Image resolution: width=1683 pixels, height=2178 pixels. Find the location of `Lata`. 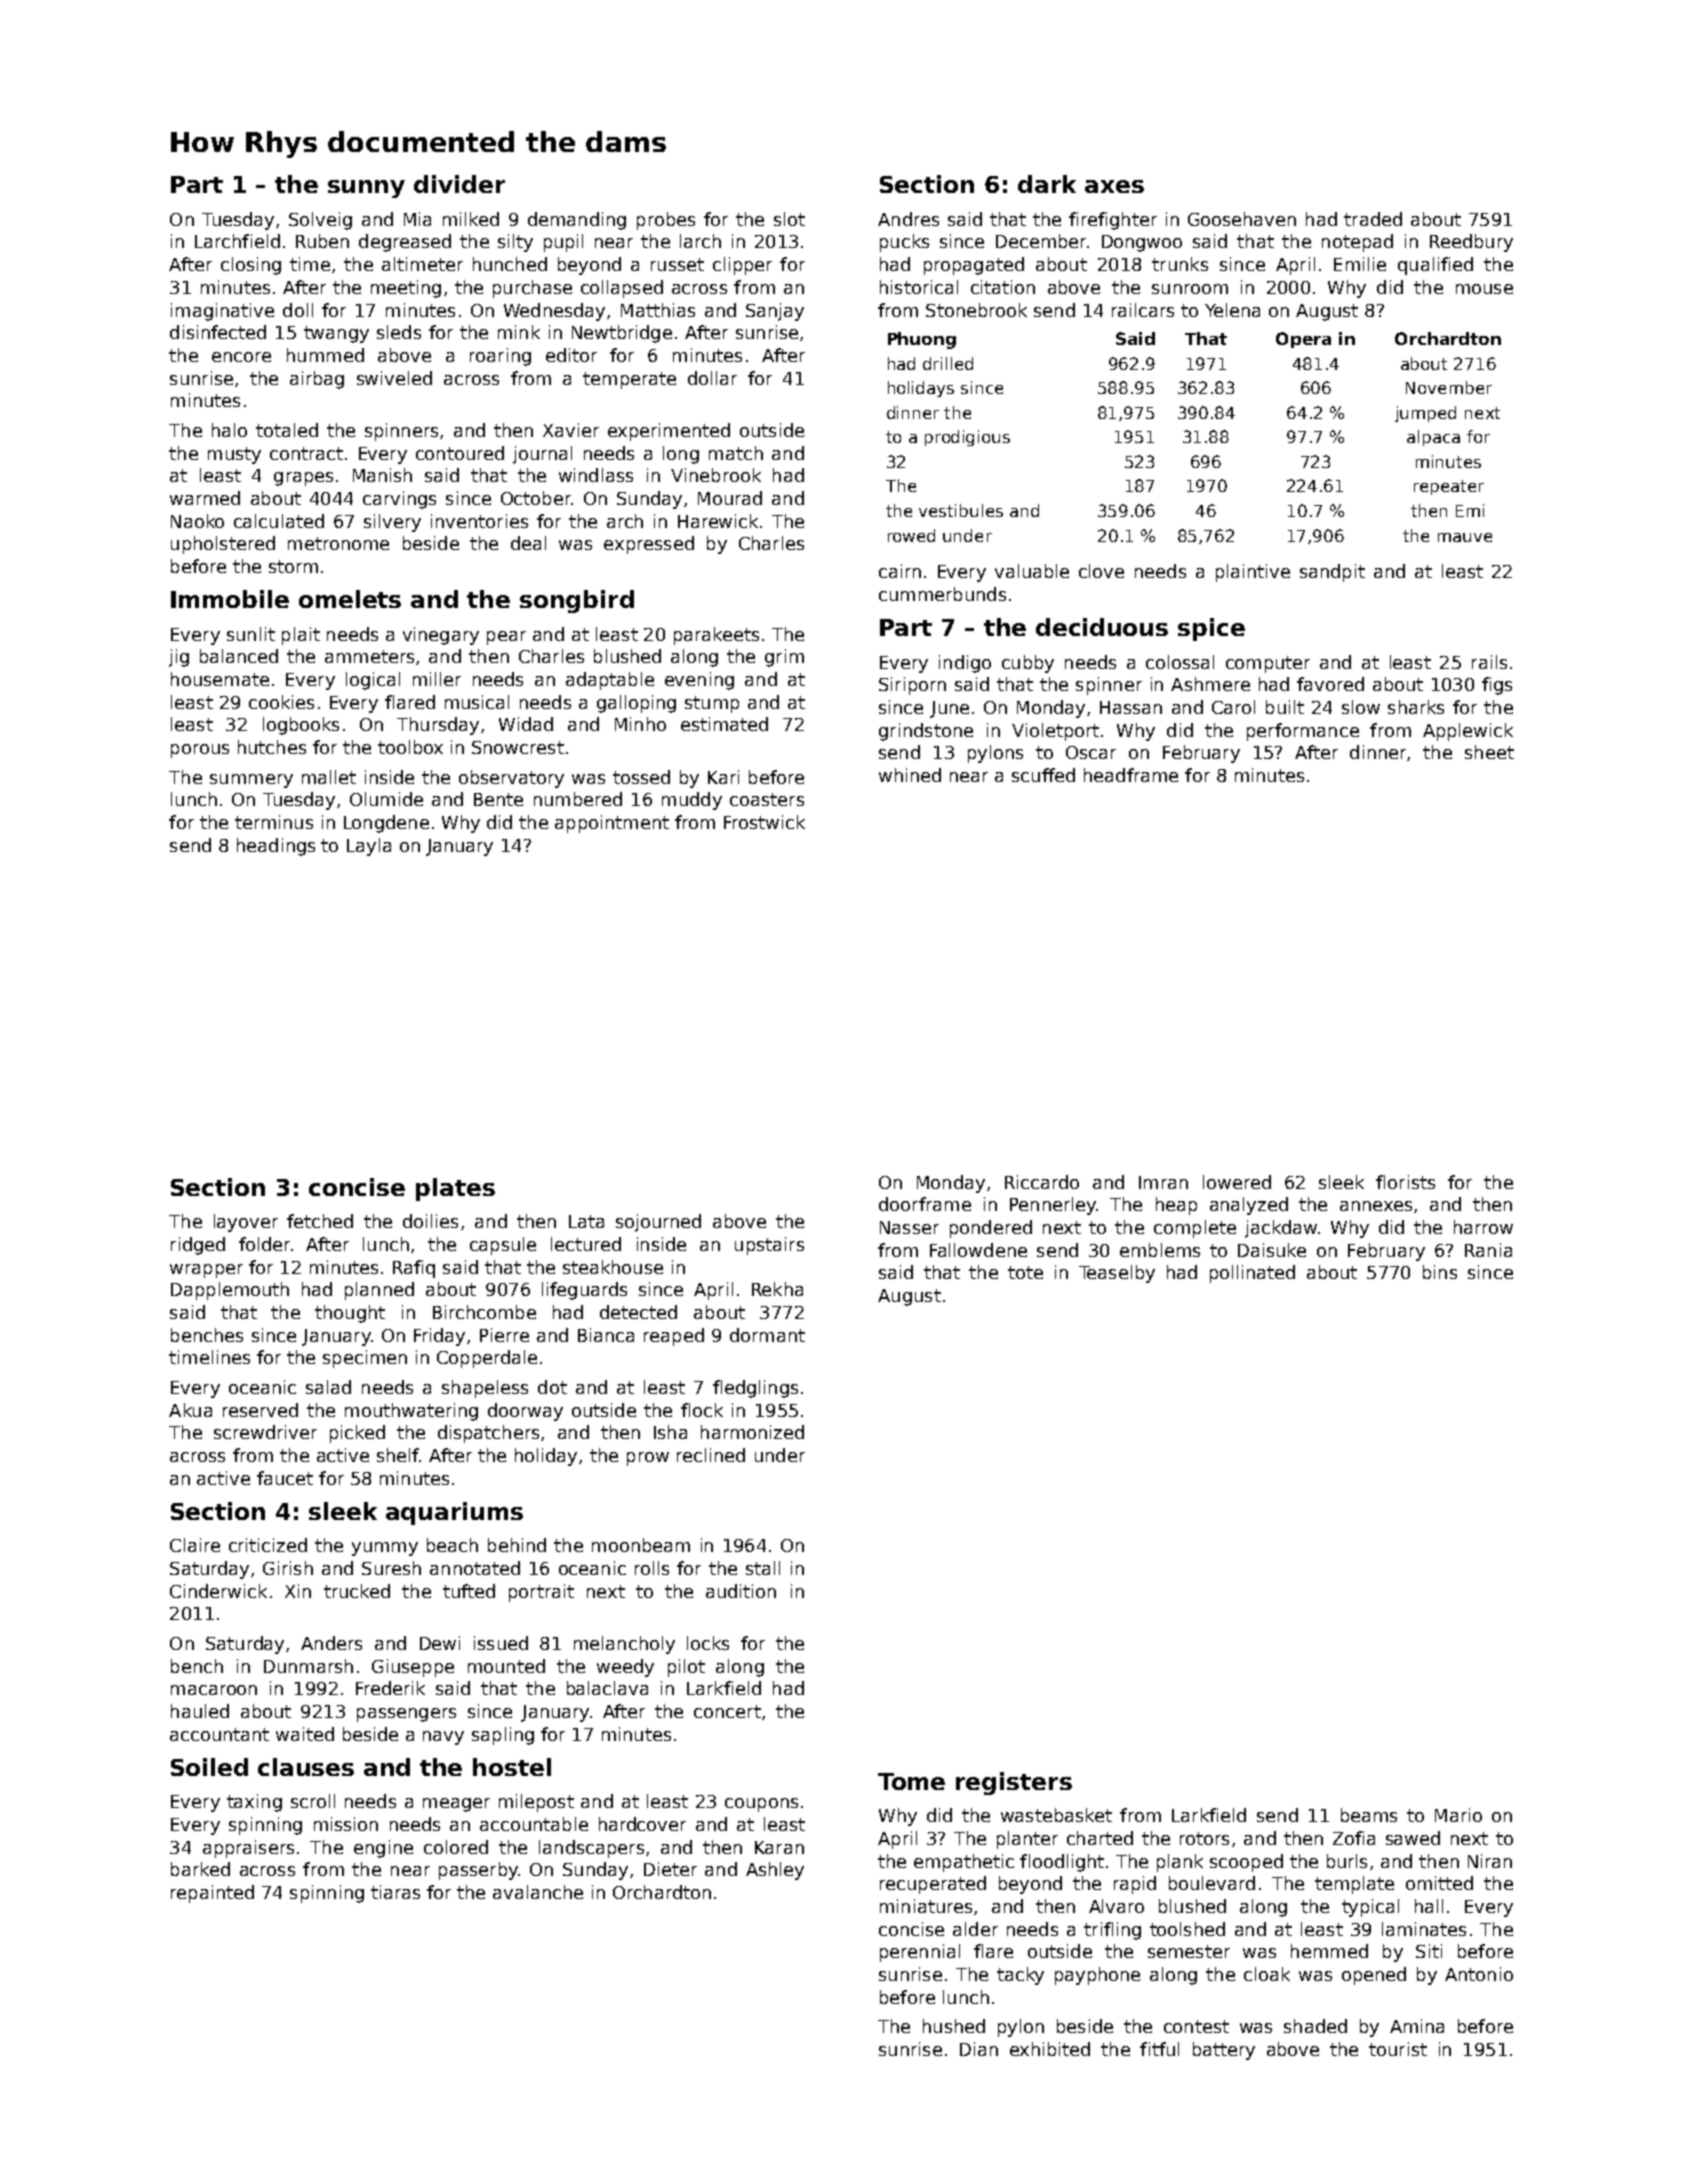

Lata is located at coordinates (586, 1221).
